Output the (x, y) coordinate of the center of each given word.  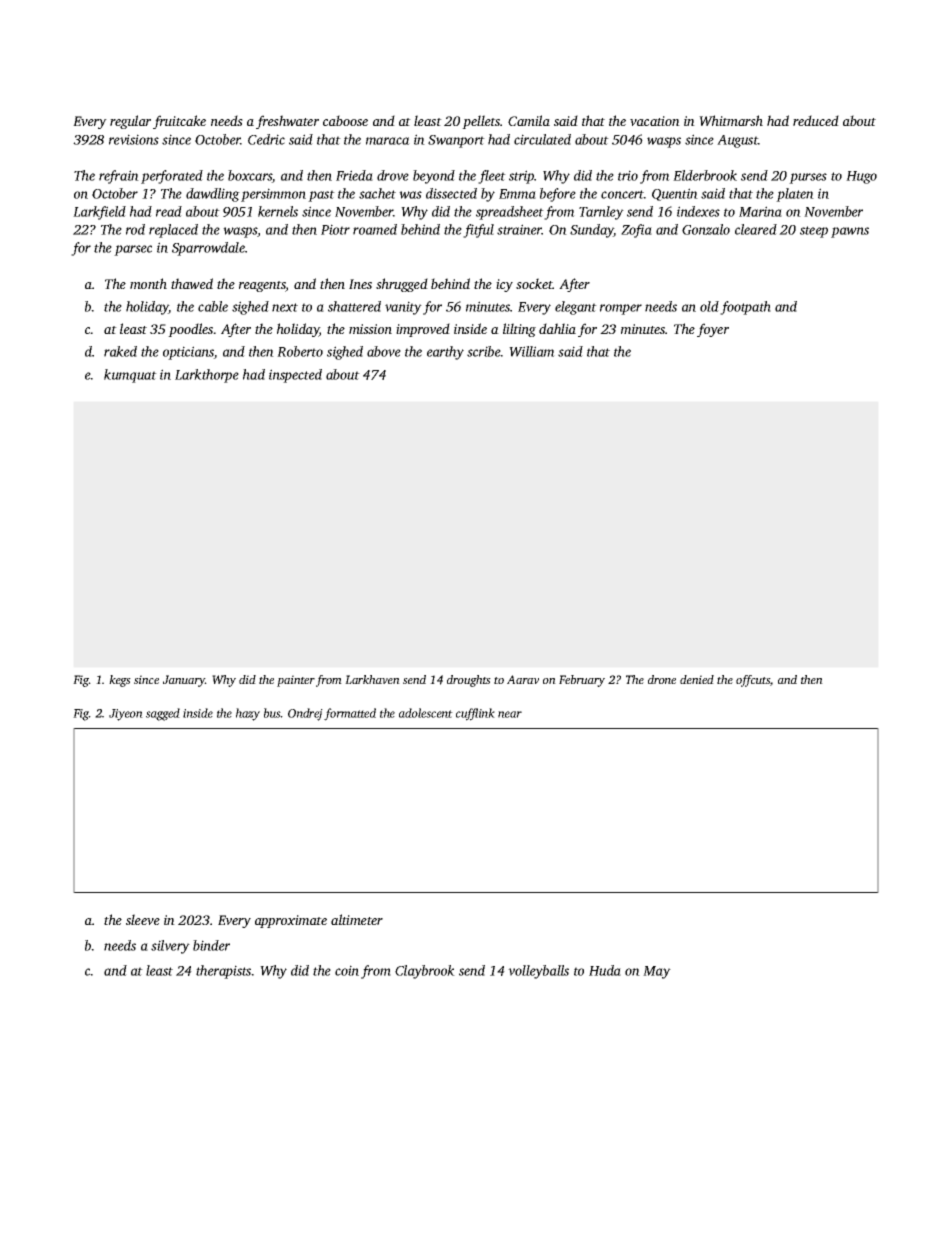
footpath (745, 308)
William (532, 351)
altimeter (357, 919)
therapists (224, 972)
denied (697, 679)
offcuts (753, 681)
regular (130, 122)
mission (370, 329)
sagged (163, 714)
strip (521, 177)
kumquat (130, 376)
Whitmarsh (731, 120)
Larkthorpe (207, 376)
